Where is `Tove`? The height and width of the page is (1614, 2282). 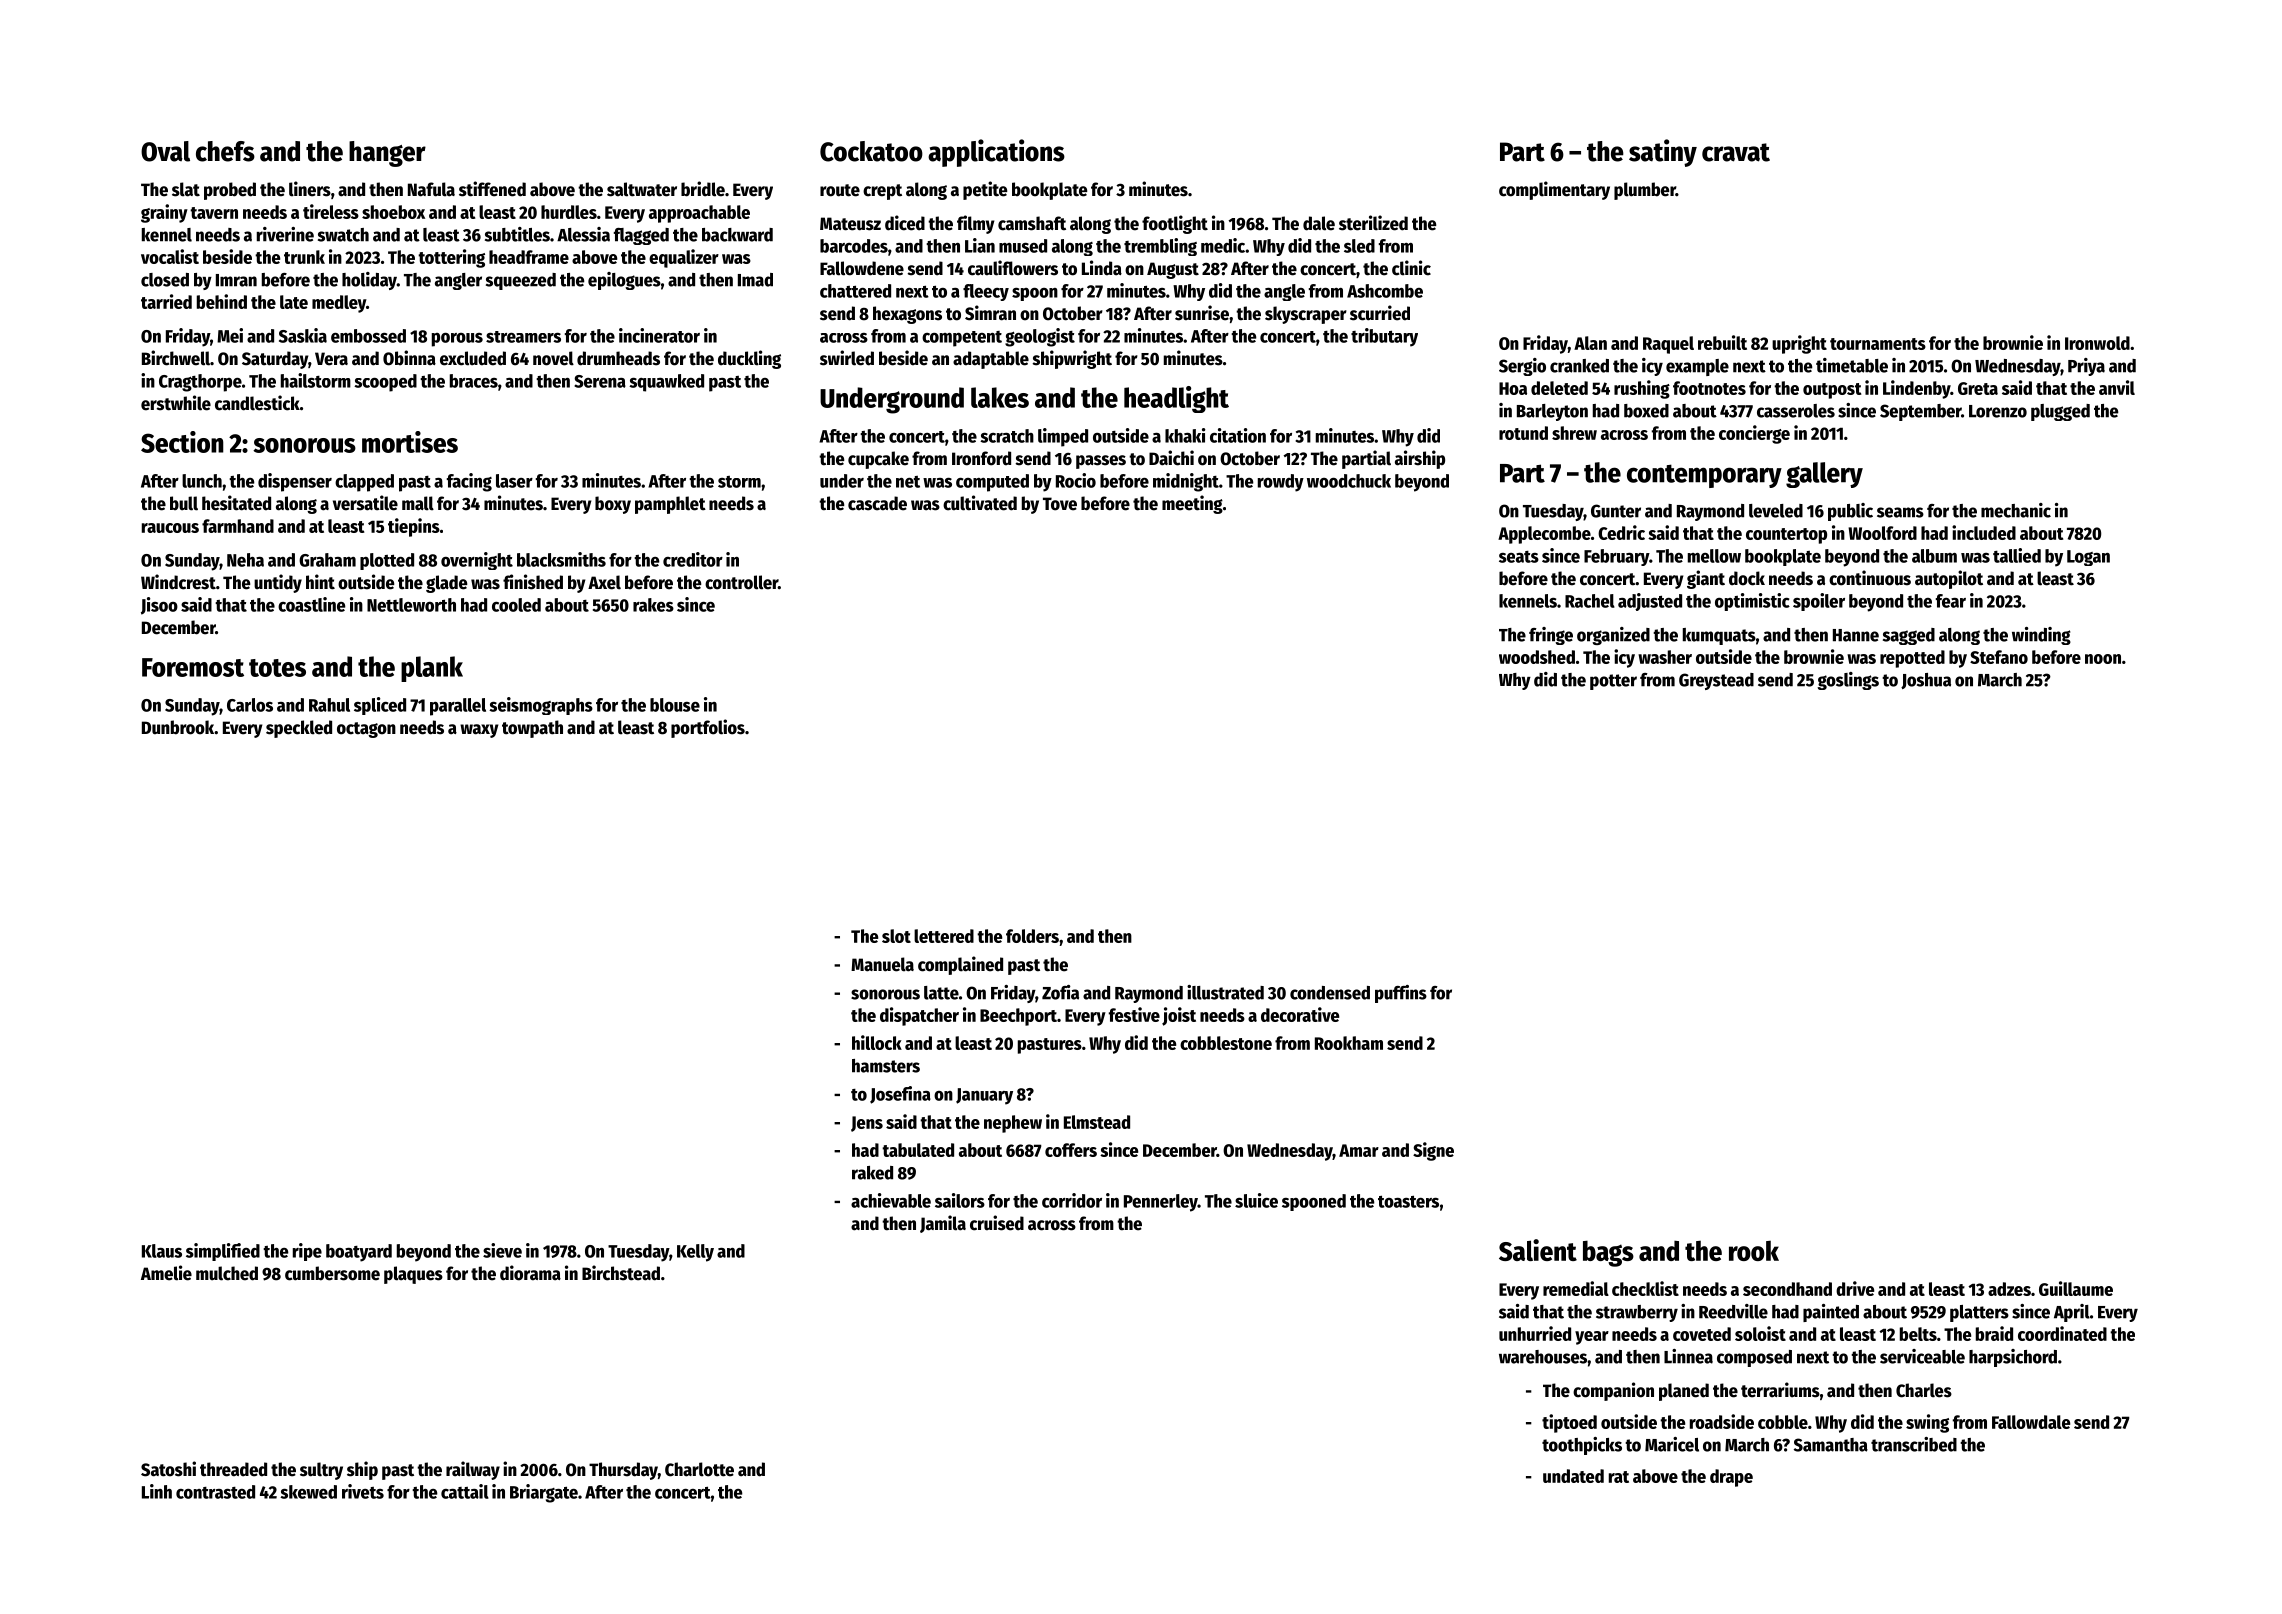
Tove is located at coordinates (1060, 504).
